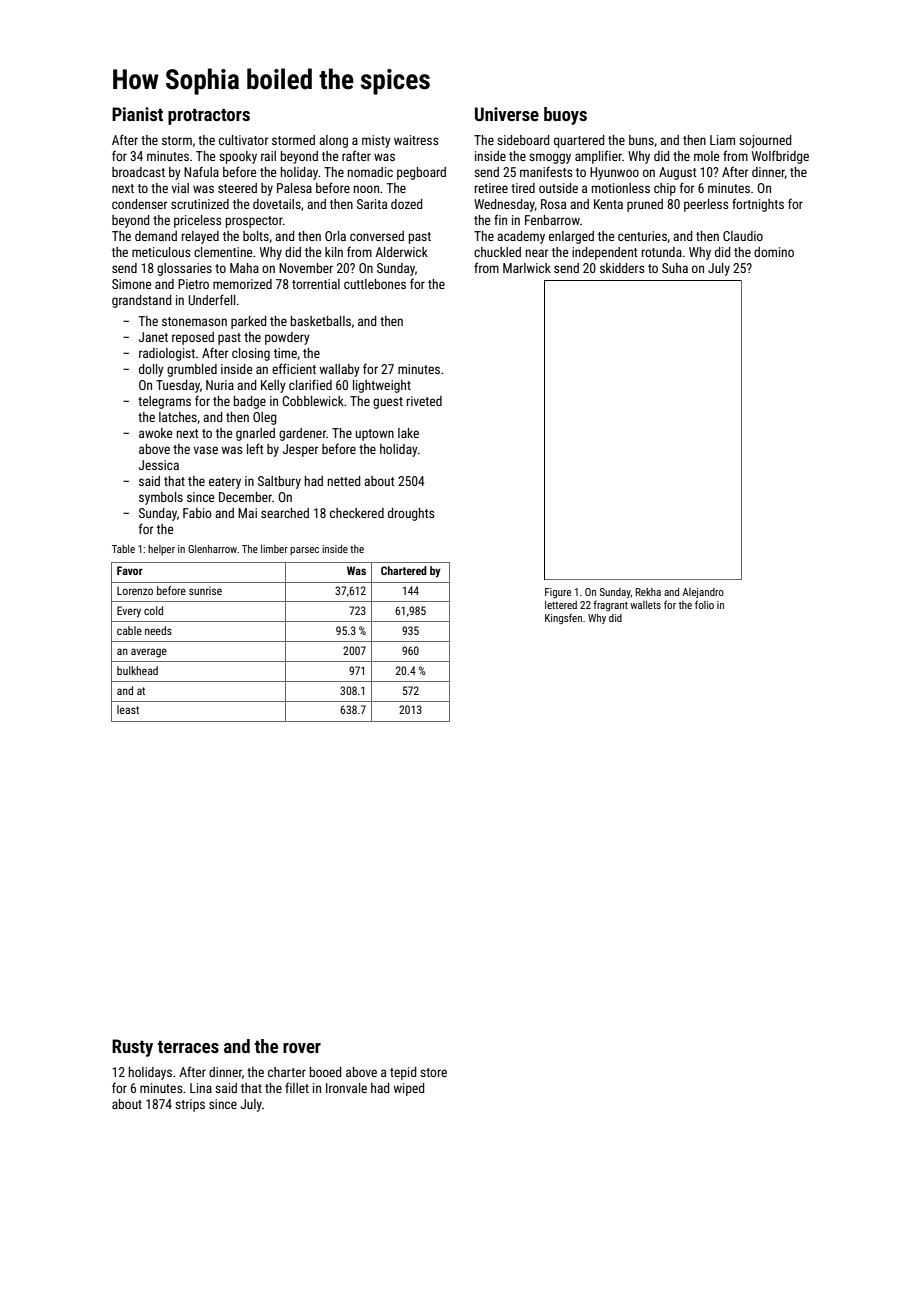 The width and height of the screenshot is (924, 1308). Describe the element at coordinates (433, 1072) in the screenshot. I see `store` at that location.
